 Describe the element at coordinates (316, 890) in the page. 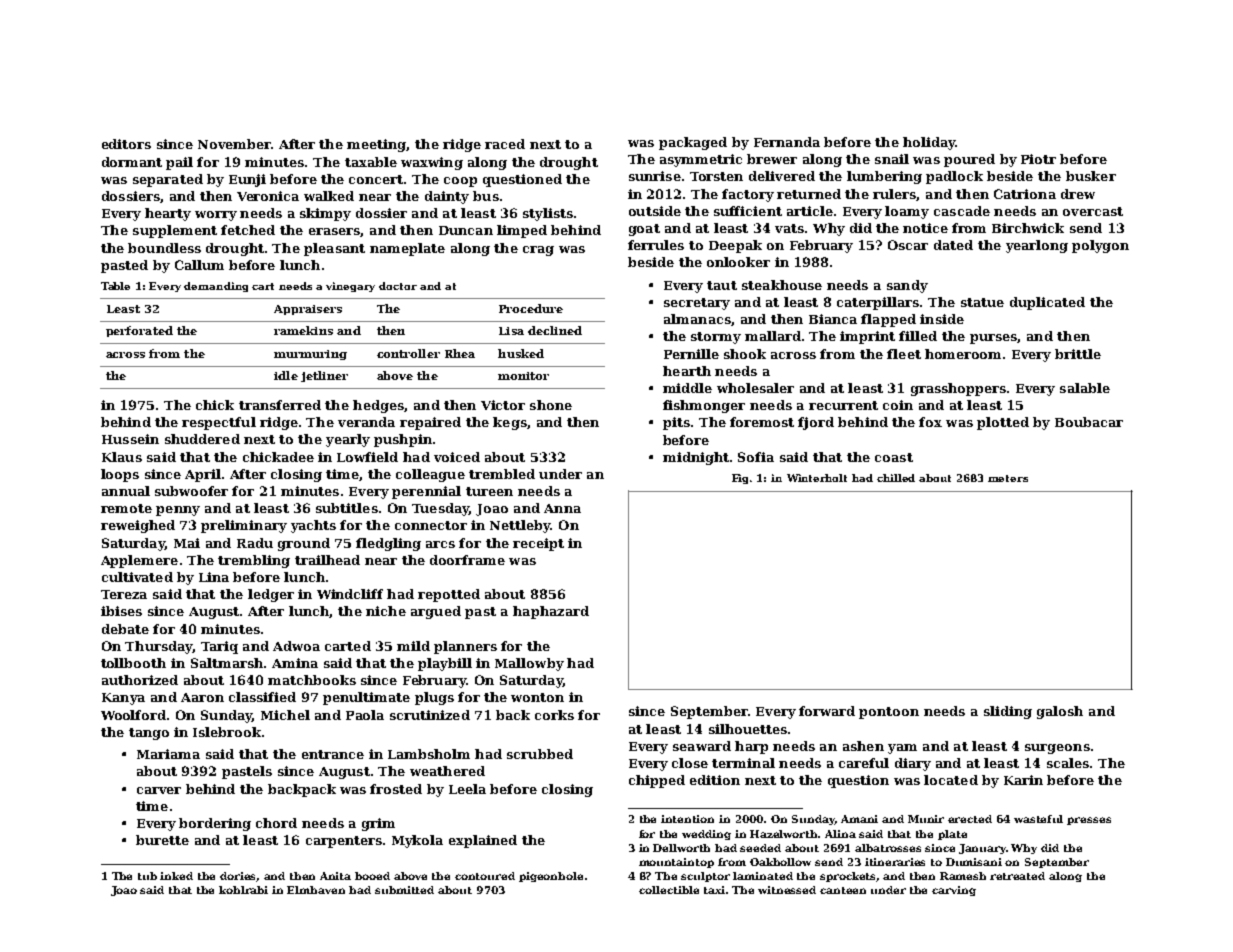

I see `Elmhaven` at that location.
